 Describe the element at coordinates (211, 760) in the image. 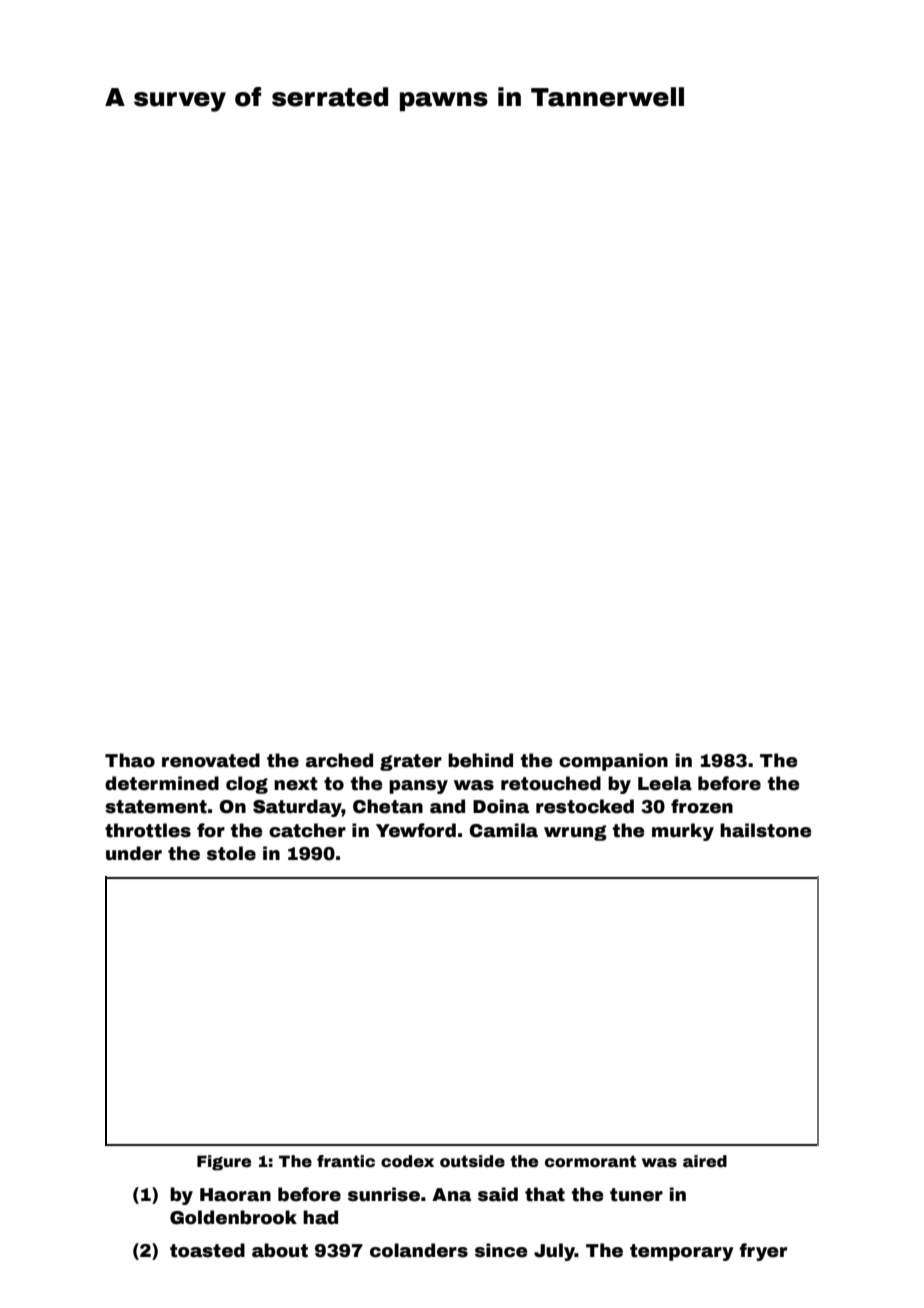

I see `renovated` at that location.
